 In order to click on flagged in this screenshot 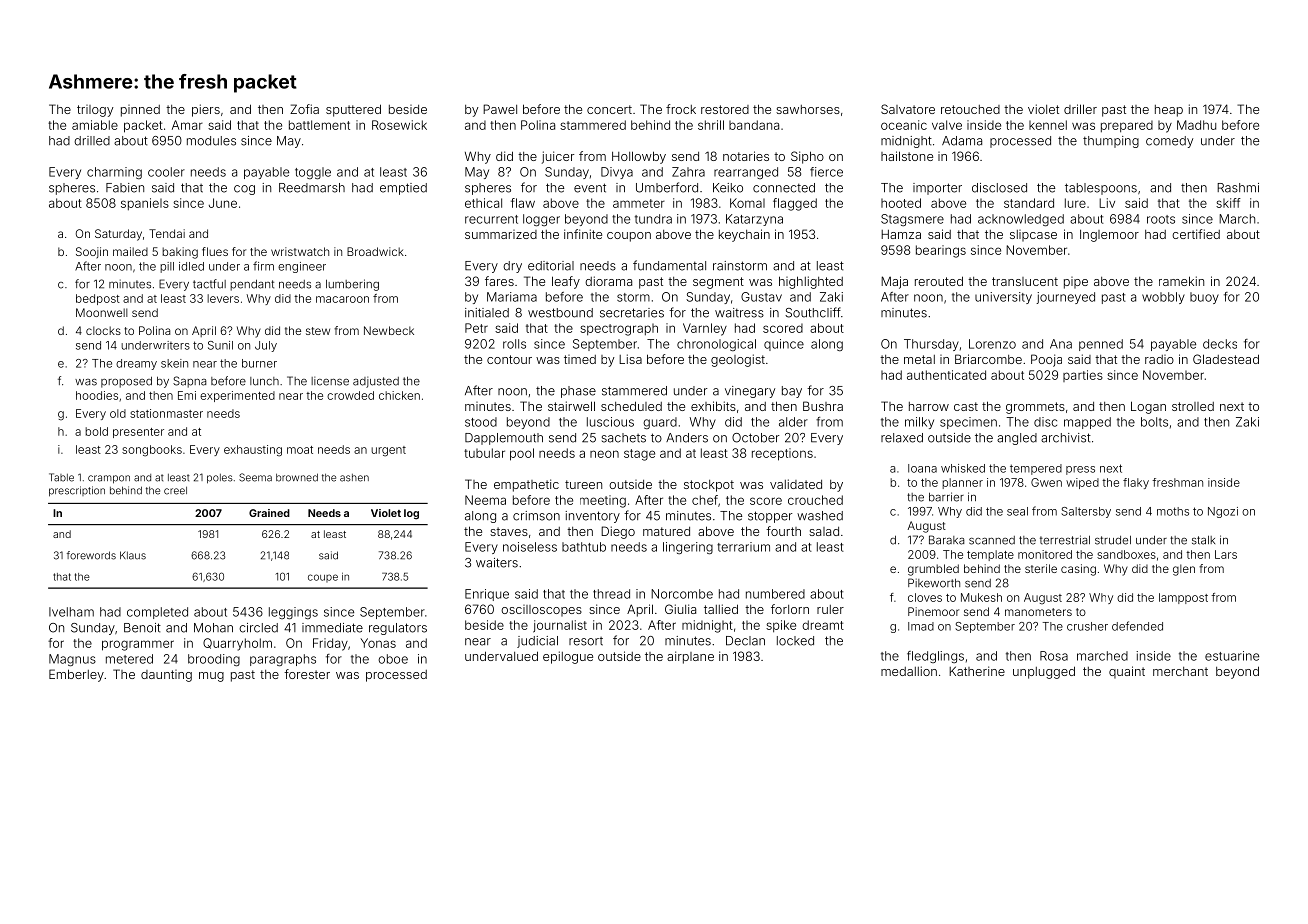, I will do `click(795, 204)`.
